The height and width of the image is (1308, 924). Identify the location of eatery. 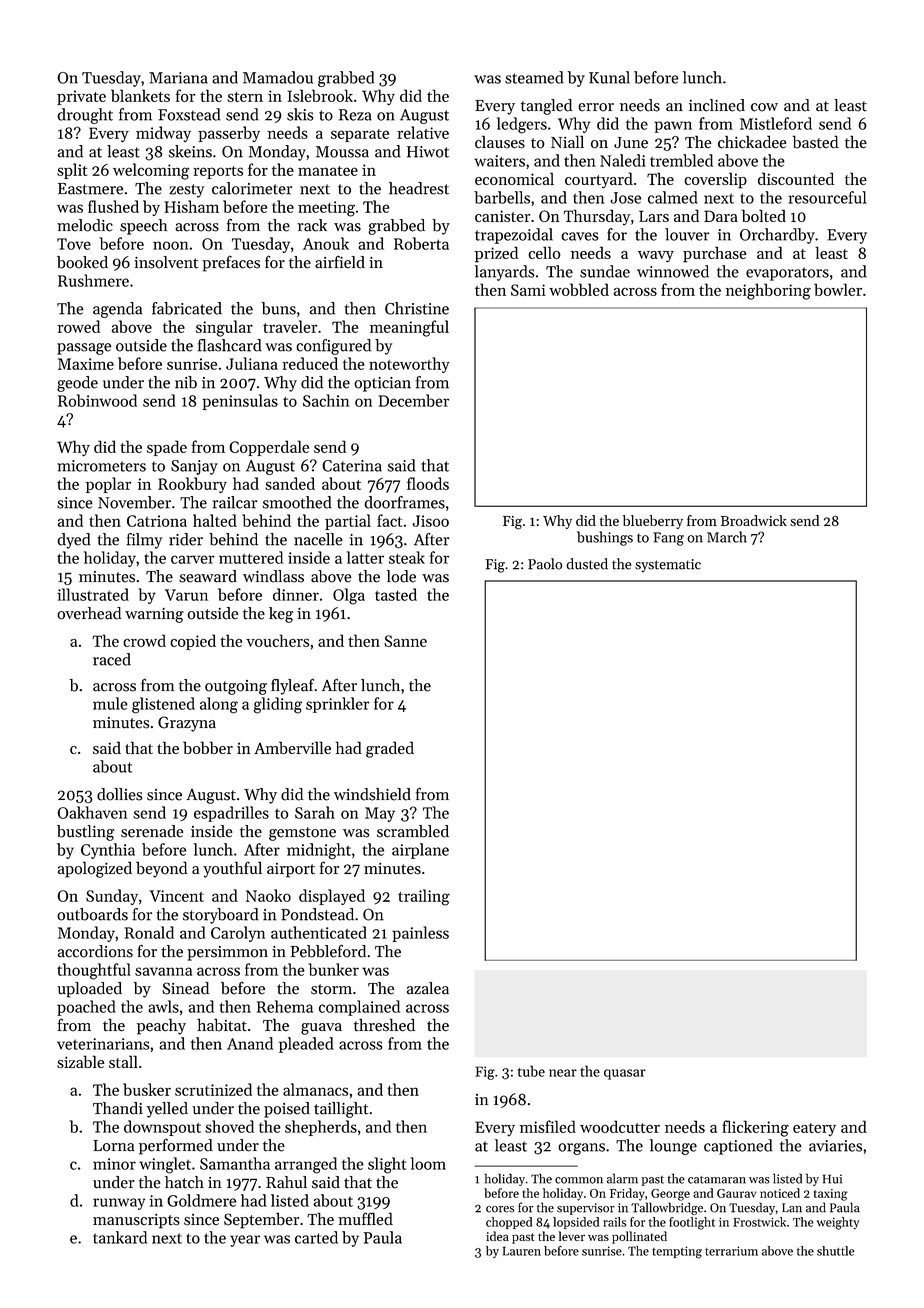
(814, 1129).
